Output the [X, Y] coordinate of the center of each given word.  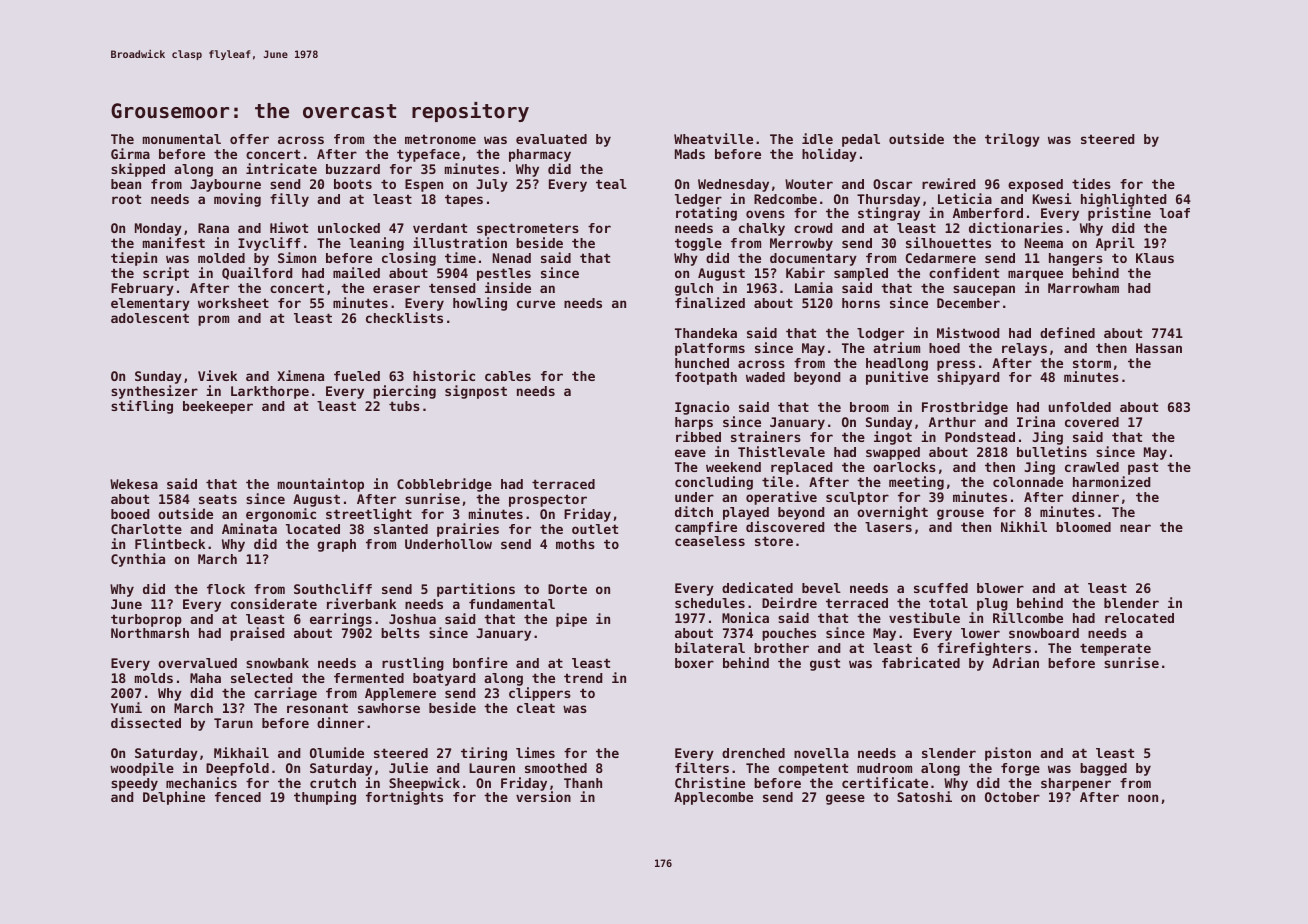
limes [535, 752]
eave [690, 453]
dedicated [757, 587]
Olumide [337, 752]
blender [1131, 603]
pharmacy [540, 155]
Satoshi [924, 796]
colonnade [1028, 482]
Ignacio [702, 408]
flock [226, 589]
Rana [213, 228]
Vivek [217, 375]
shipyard [968, 378]
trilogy [1012, 140]
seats [218, 499]
